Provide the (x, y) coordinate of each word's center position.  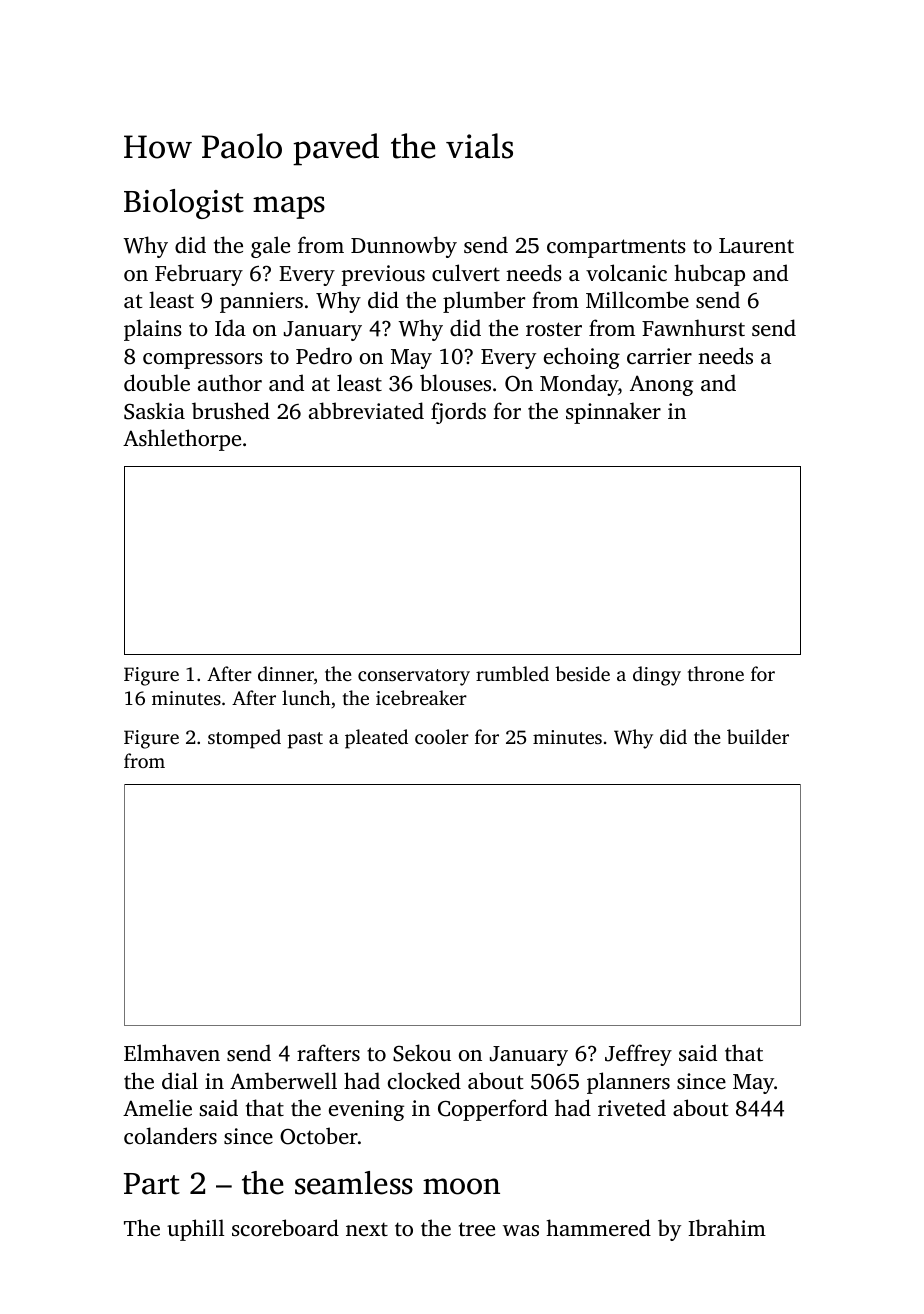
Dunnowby (404, 247)
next (367, 1229)
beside (582, 673)
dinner (286, 673)
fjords (458, 413)
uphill (195, 1230)
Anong (661, 385)
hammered (598, 1227)
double (157, 382)
